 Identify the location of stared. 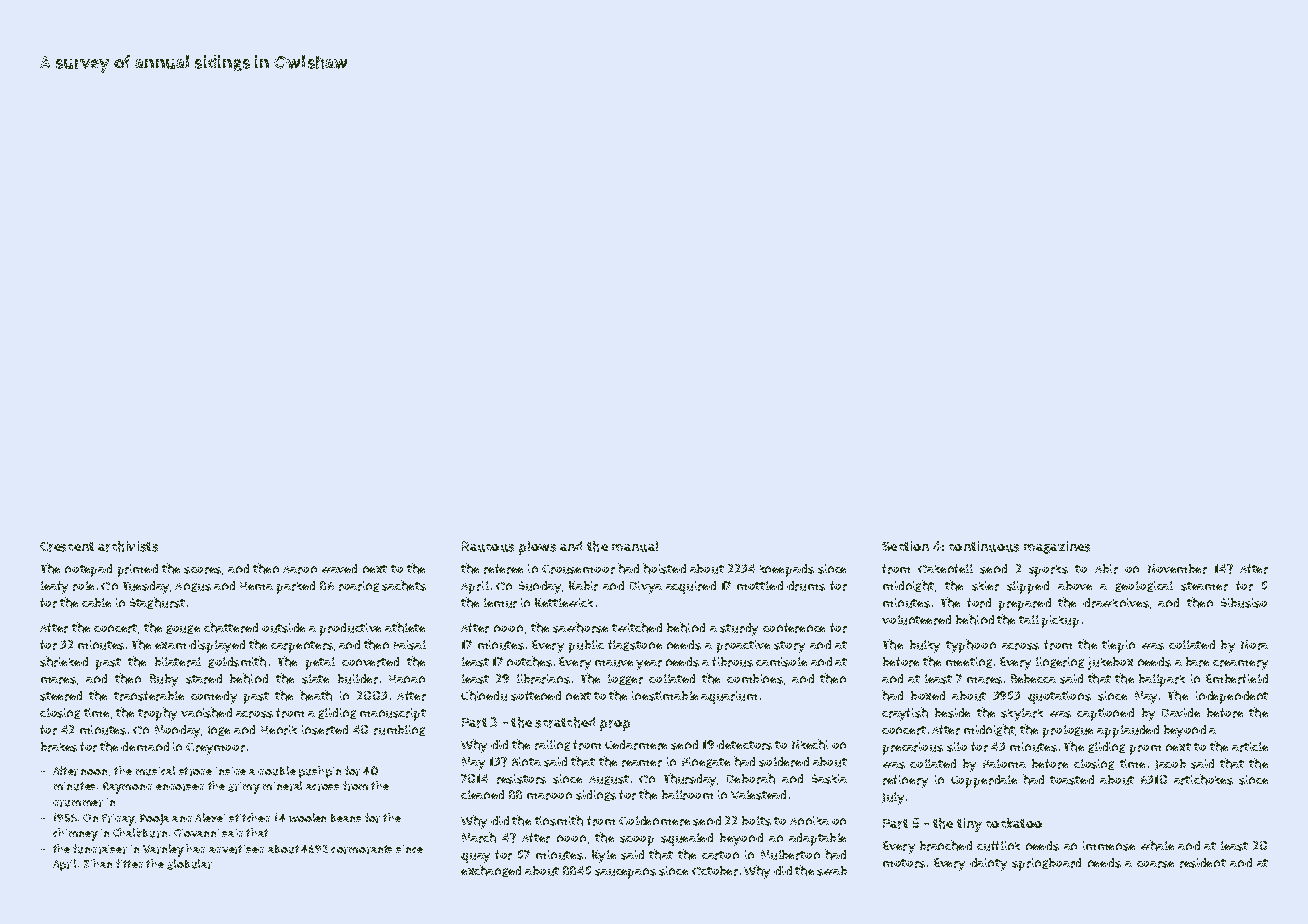
(204, 679).
